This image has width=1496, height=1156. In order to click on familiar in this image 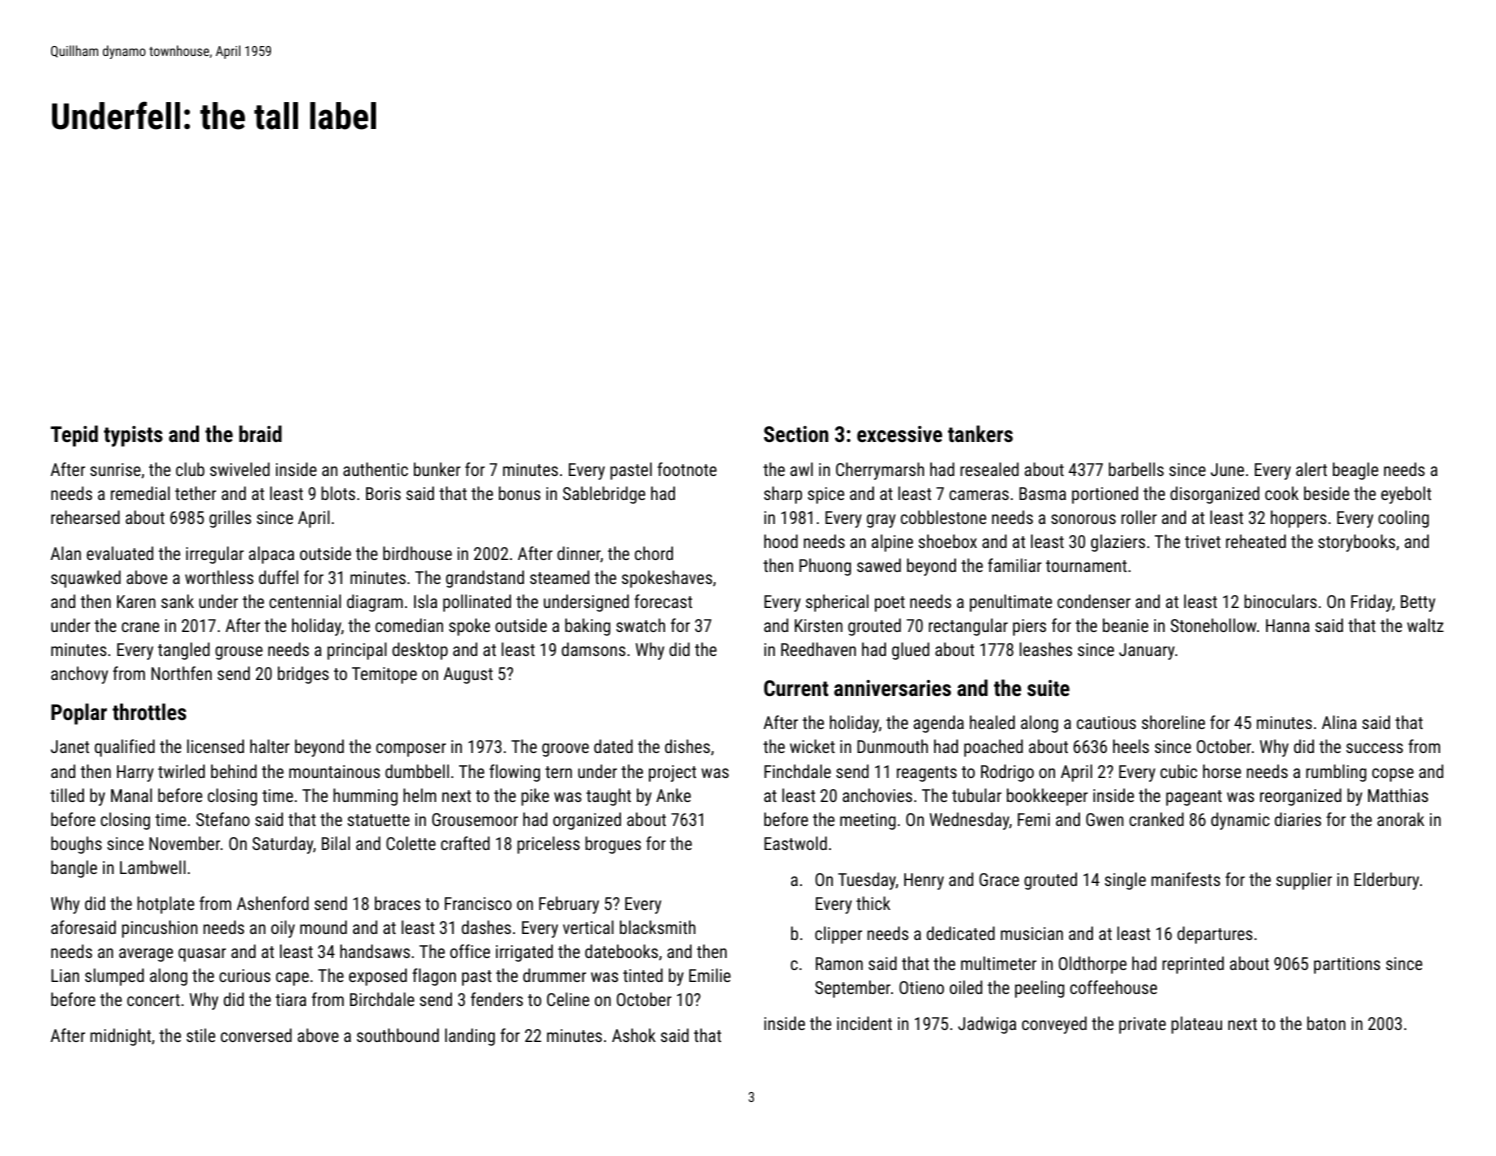, I will do `click(1015, 565)`.
